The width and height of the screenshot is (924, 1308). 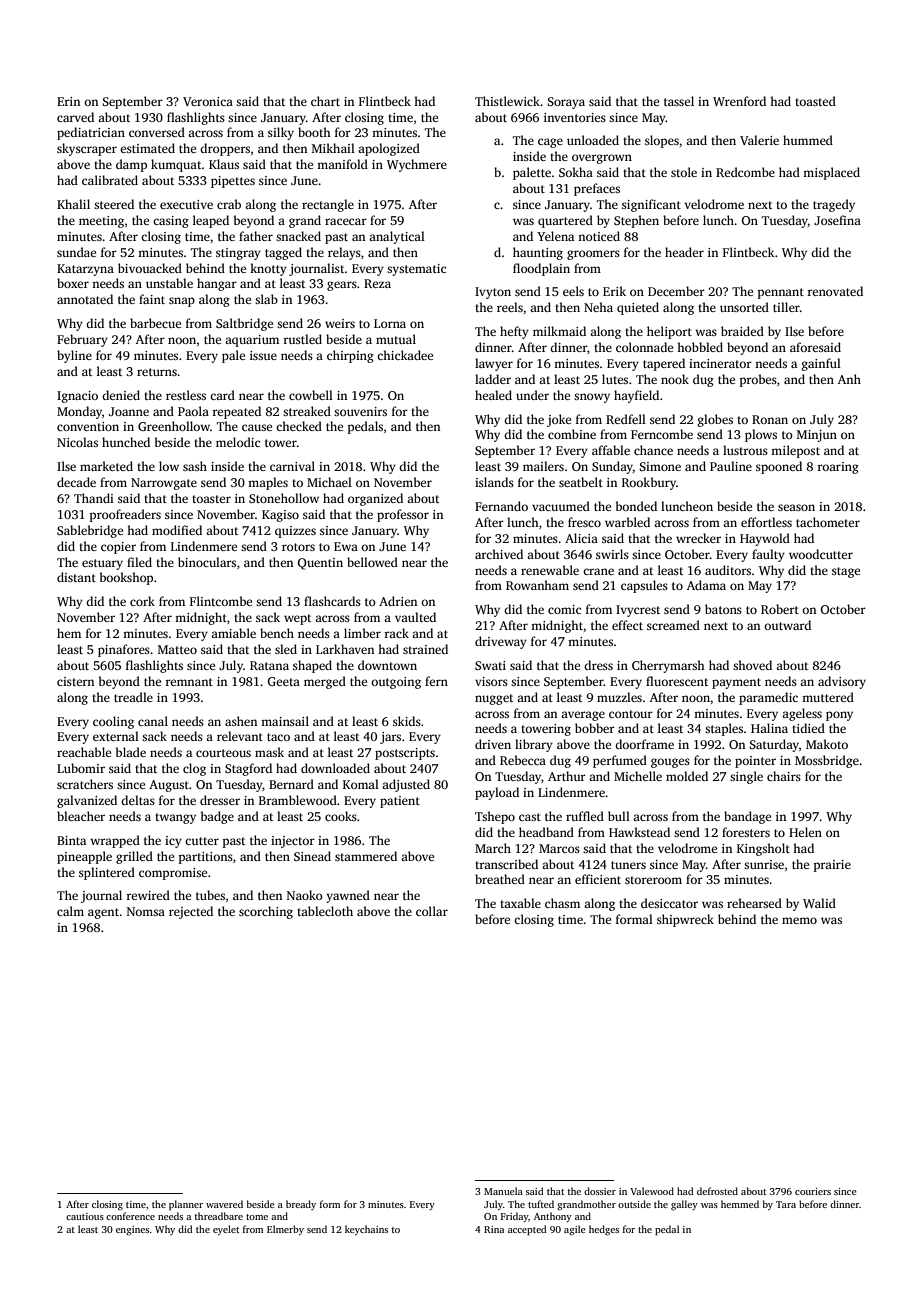 I want to click on denied, so click(x=121, y=395).
